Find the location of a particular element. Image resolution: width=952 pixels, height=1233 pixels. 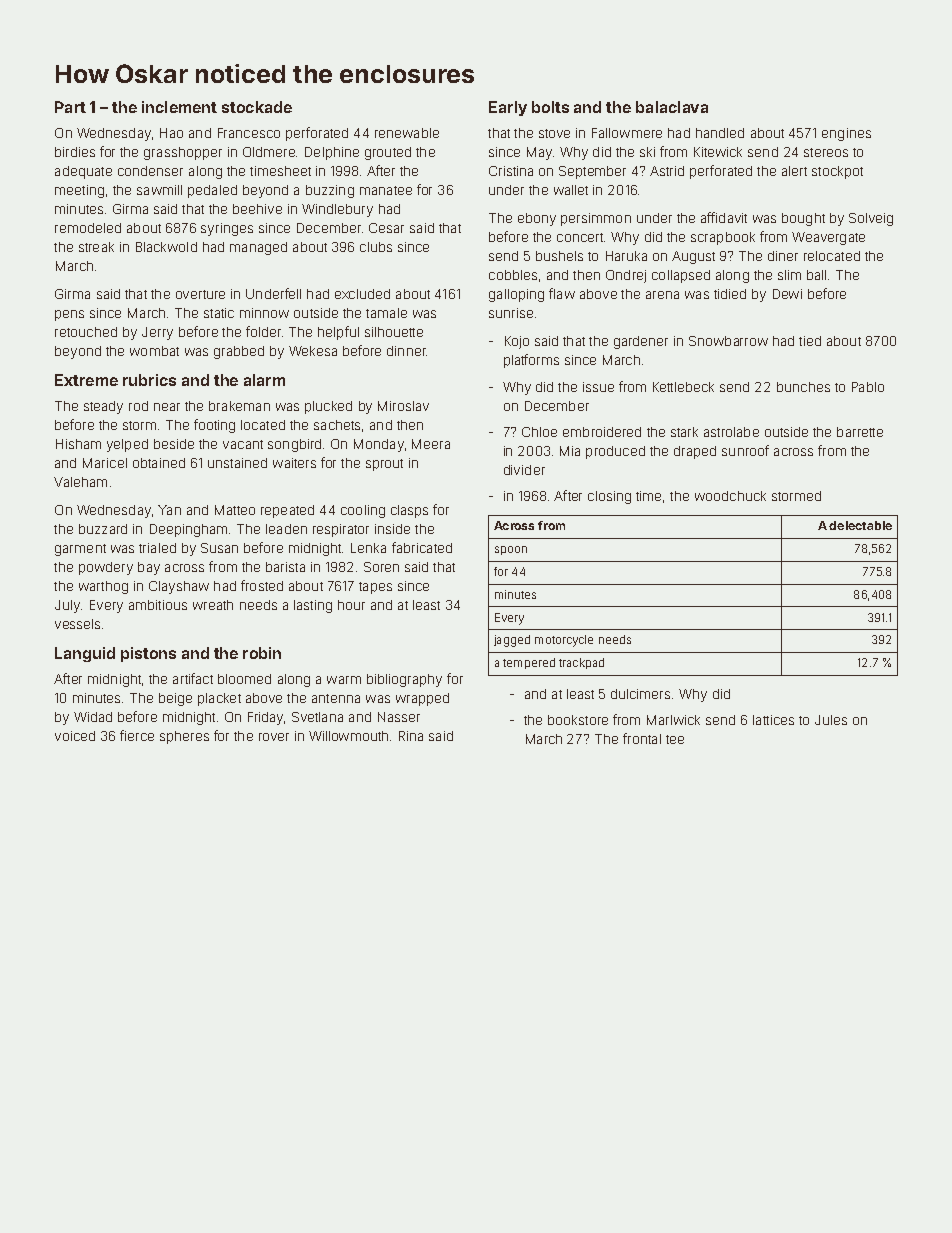

engines is located at coordinates (846, 134).
